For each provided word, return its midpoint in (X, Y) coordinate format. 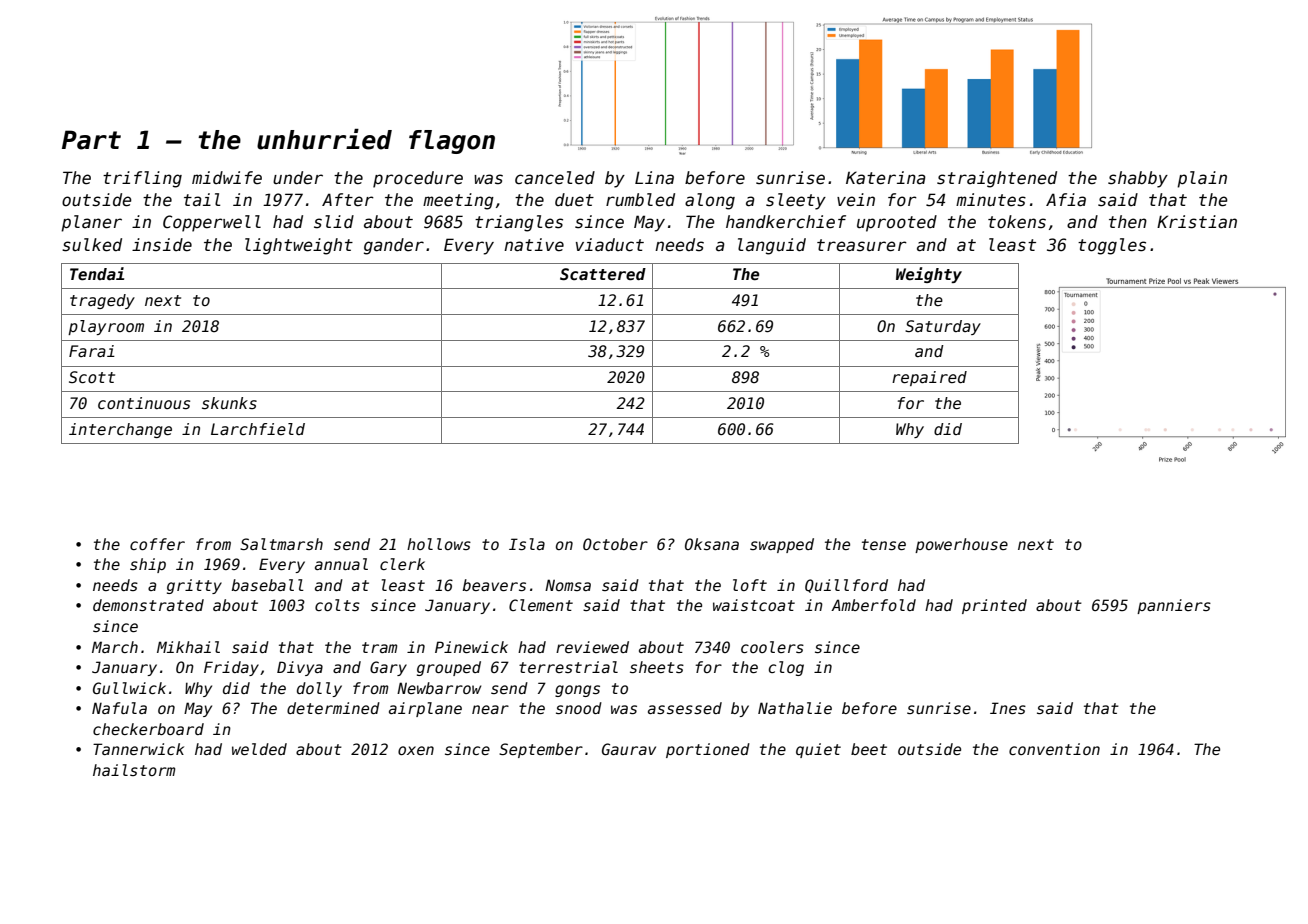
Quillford (846, 586)
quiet (818, 750)
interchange (120, 430)
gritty (194, 586)
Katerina (886, 178)
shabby (1138, 179)
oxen (416, 750)
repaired (929, 378)
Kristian (1197, 222)
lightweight (299, 246)
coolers (772, 647)
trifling (142, 179)
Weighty (929, 275)
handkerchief (786, 222)
